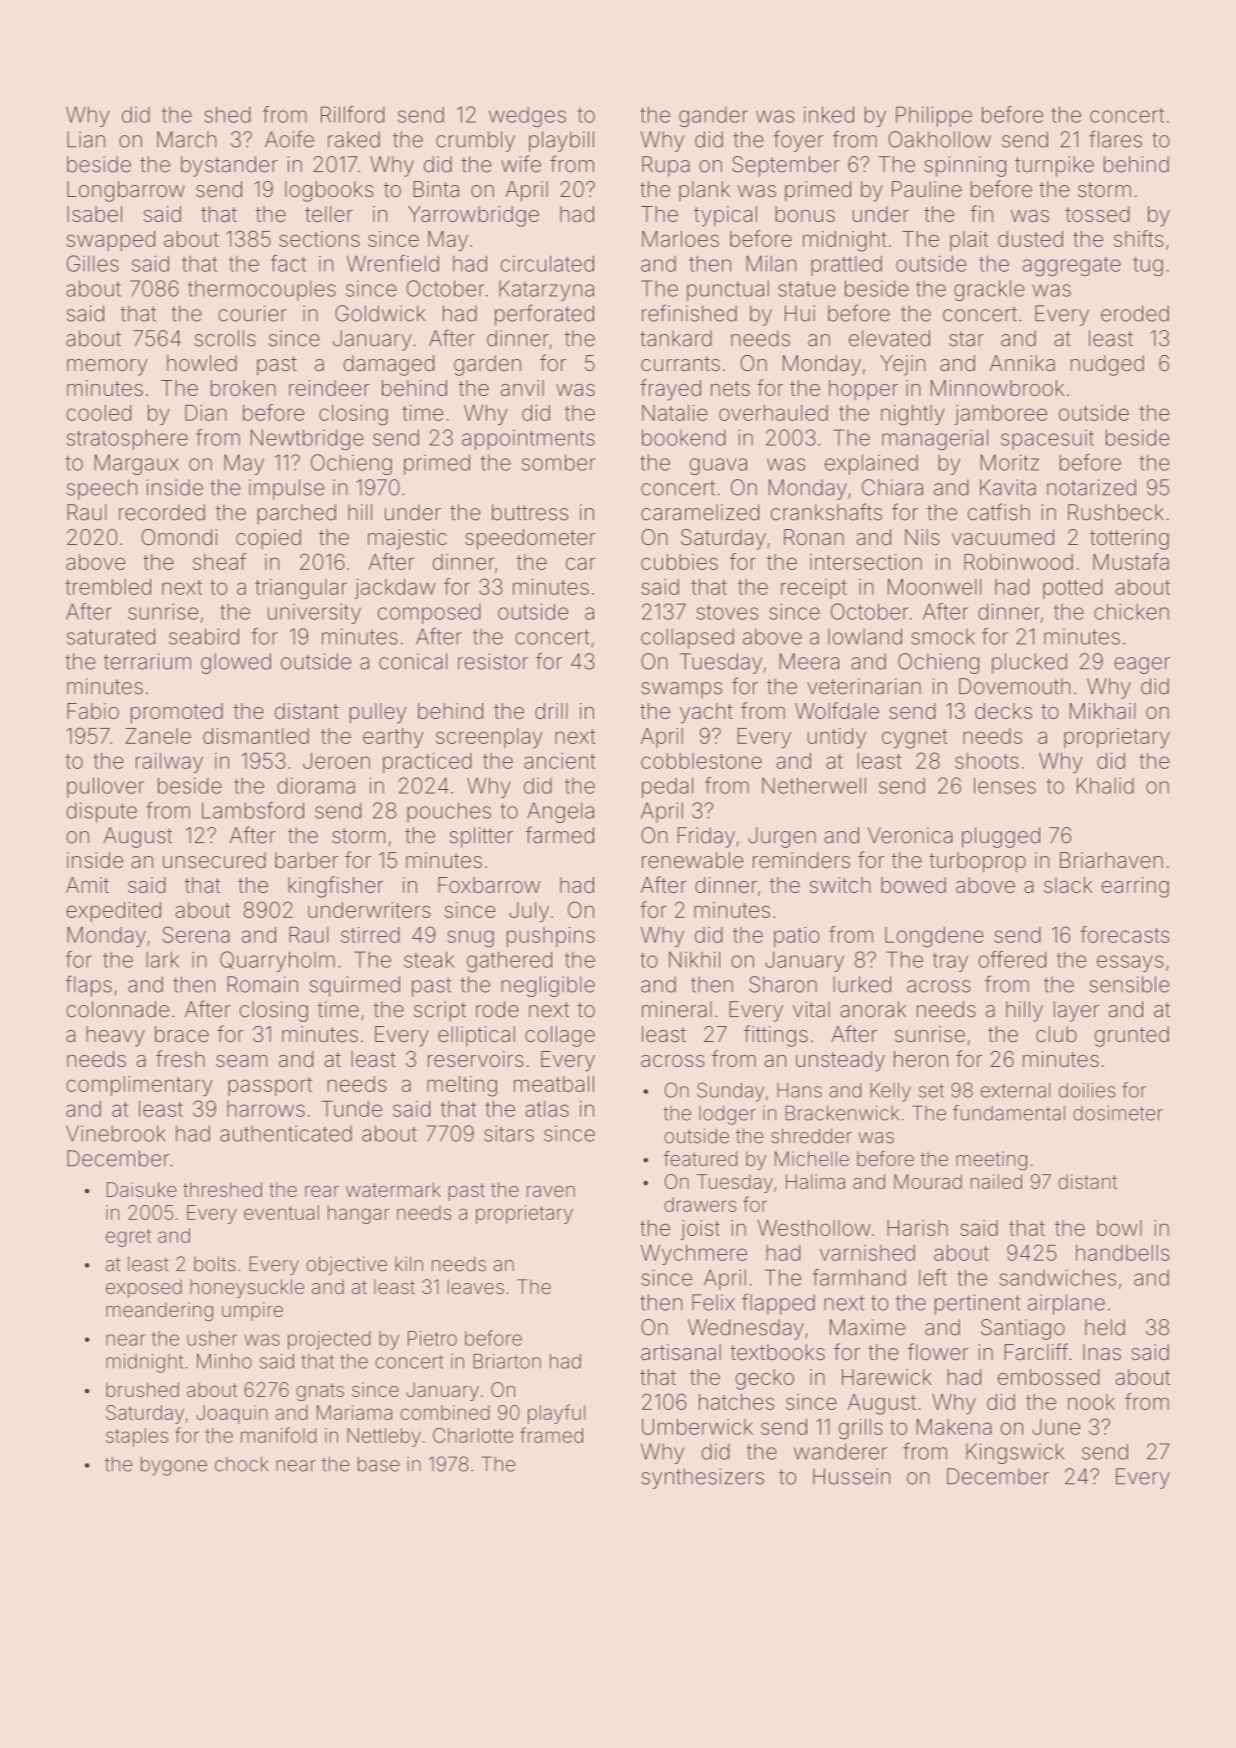 This document has width=1236, height=1748. What do you see at coordinates (950, 962) in the document?
I see `tray` at bounding box center [950, 962].
